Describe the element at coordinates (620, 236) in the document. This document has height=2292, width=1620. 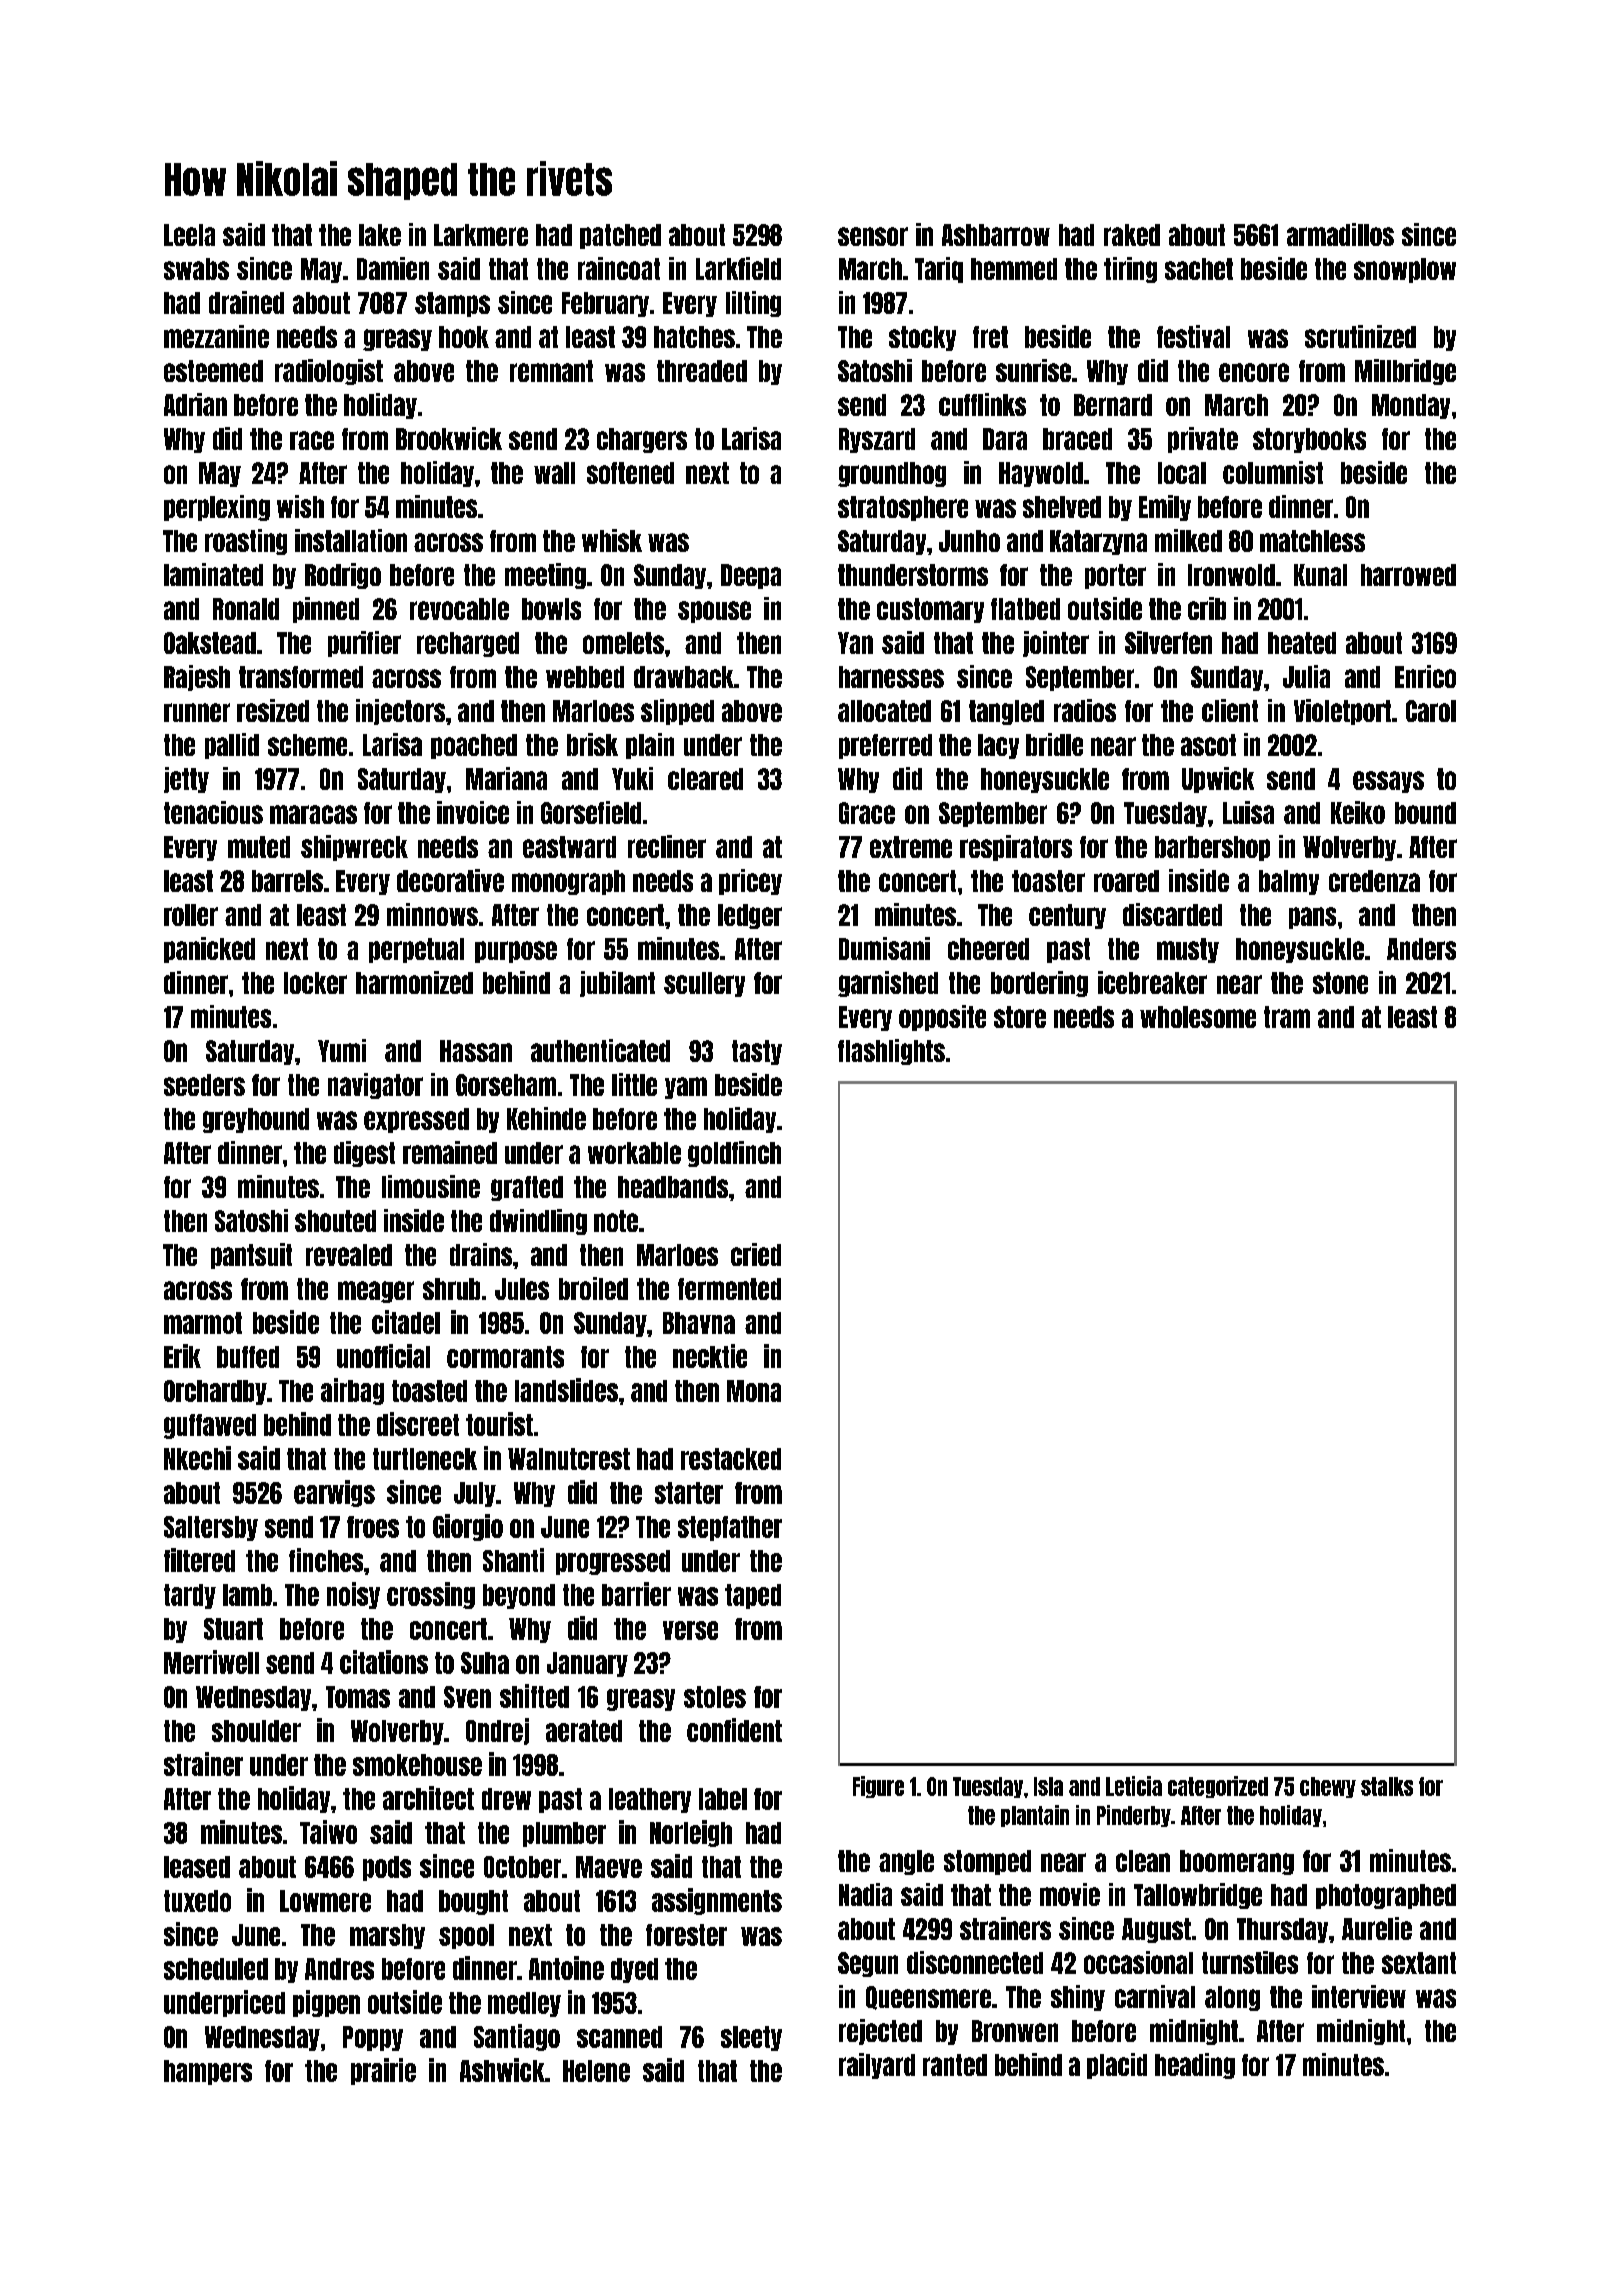
I see `patched` at that location.
